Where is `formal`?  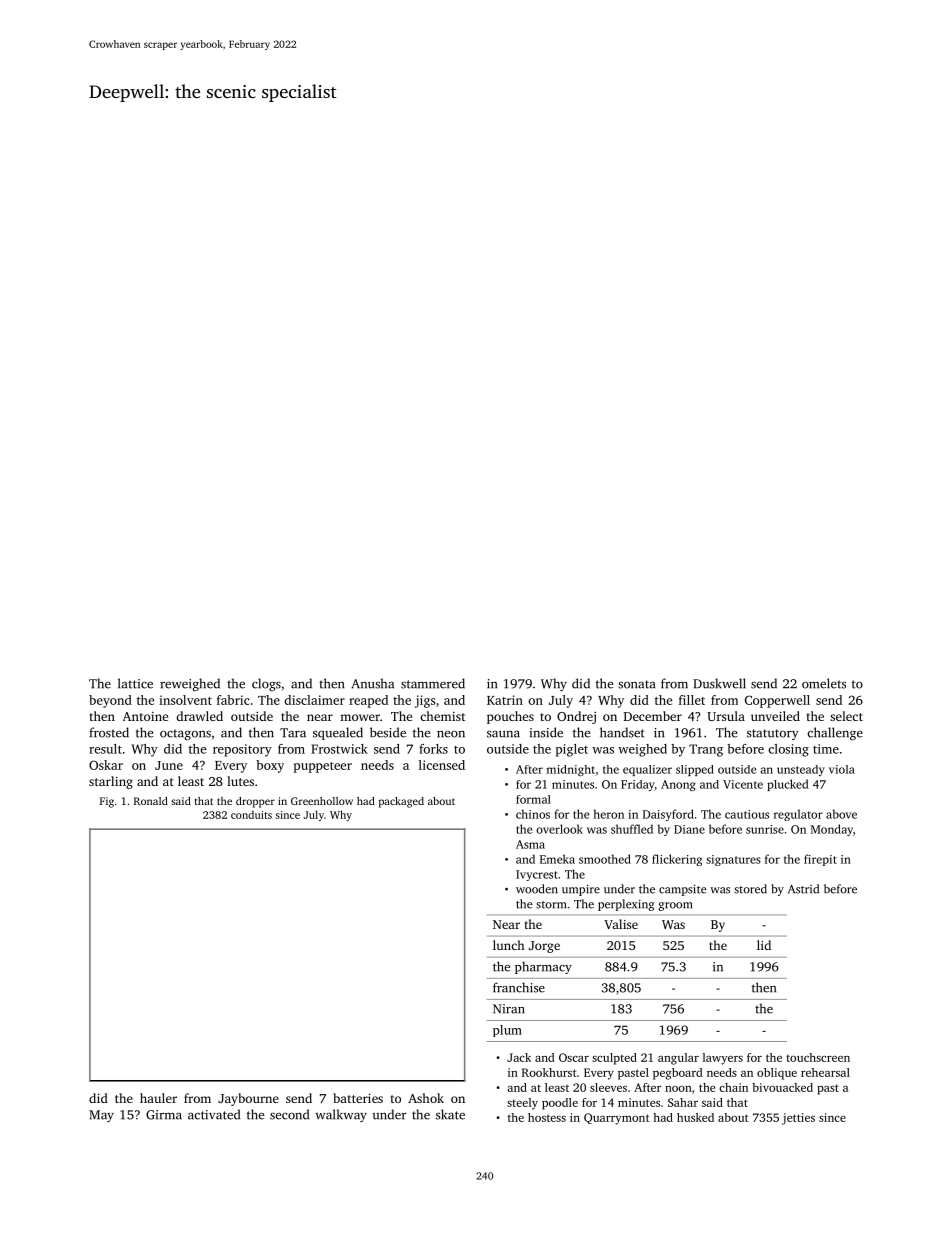 formal is located at coordinates (533, 799).
